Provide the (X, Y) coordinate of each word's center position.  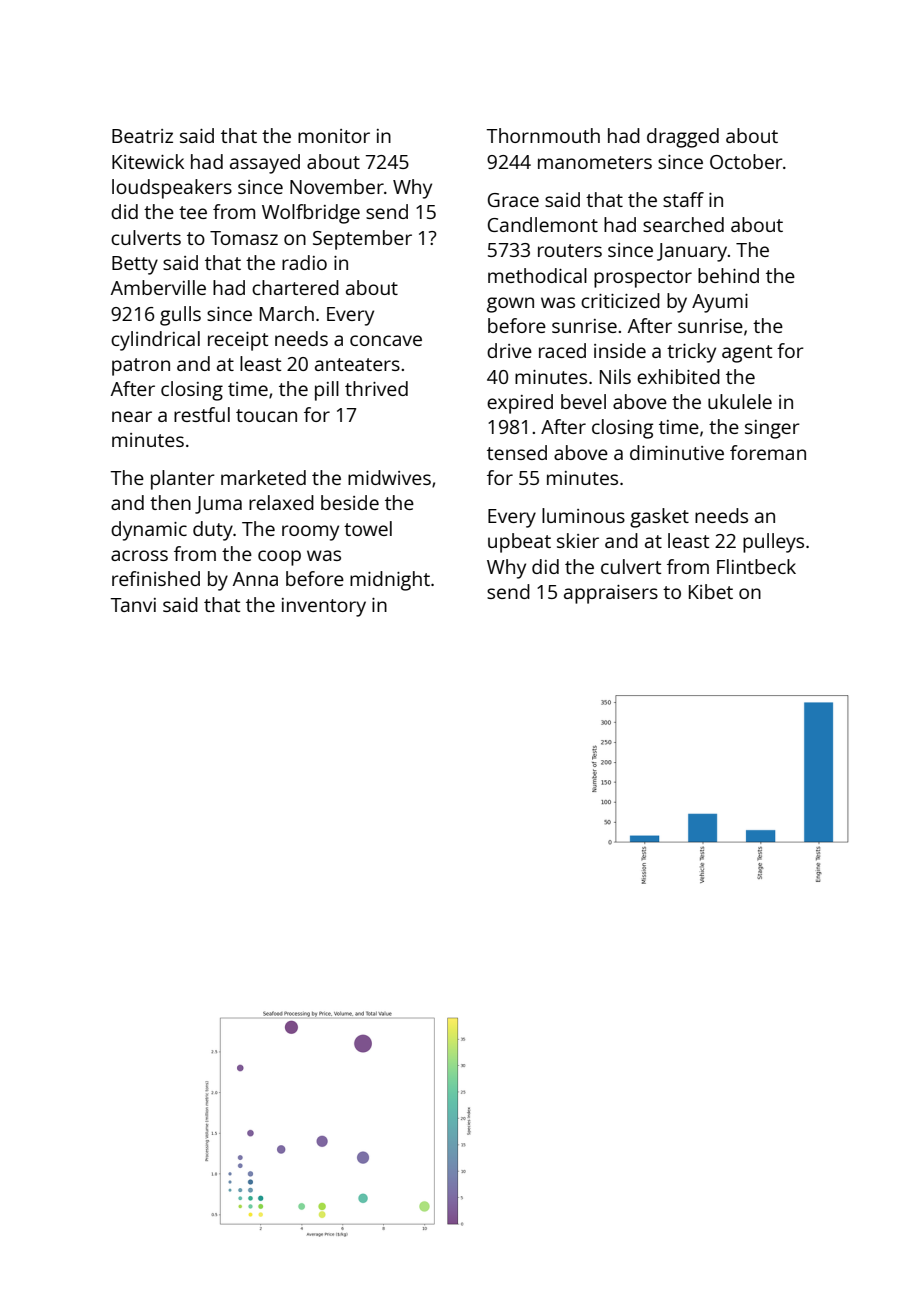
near (132, 416)
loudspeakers (172, 189)
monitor (334, 136)
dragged (683, 138)
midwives (389, 477)
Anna (255, 579)
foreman (768, 452)
